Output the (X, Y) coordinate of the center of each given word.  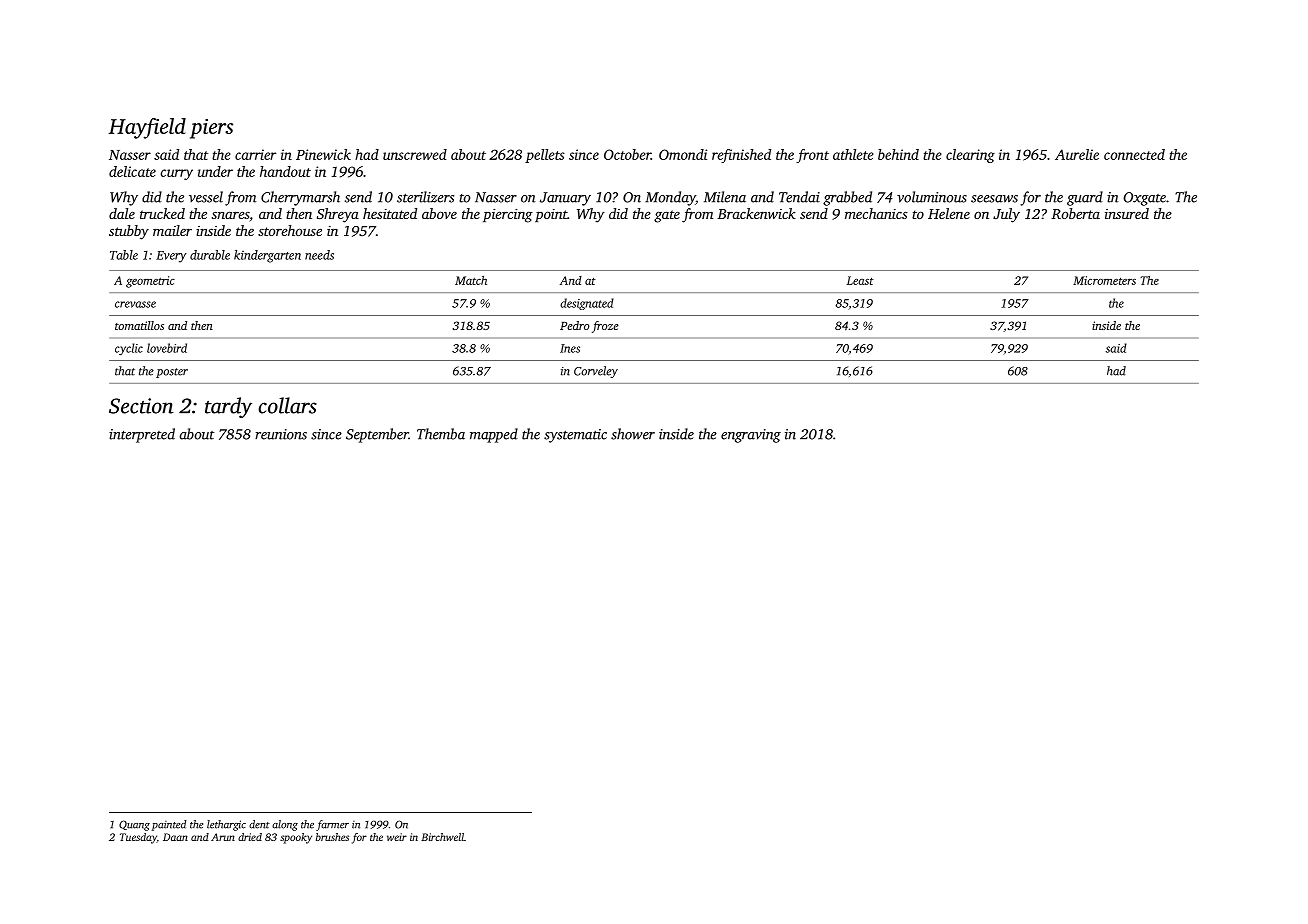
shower (633, 434)
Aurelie (1077, 154)
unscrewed (415, 154)
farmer (332, 825)
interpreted (142, 435)
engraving (751, 436)
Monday (670, 198)
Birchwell (442, 837)
